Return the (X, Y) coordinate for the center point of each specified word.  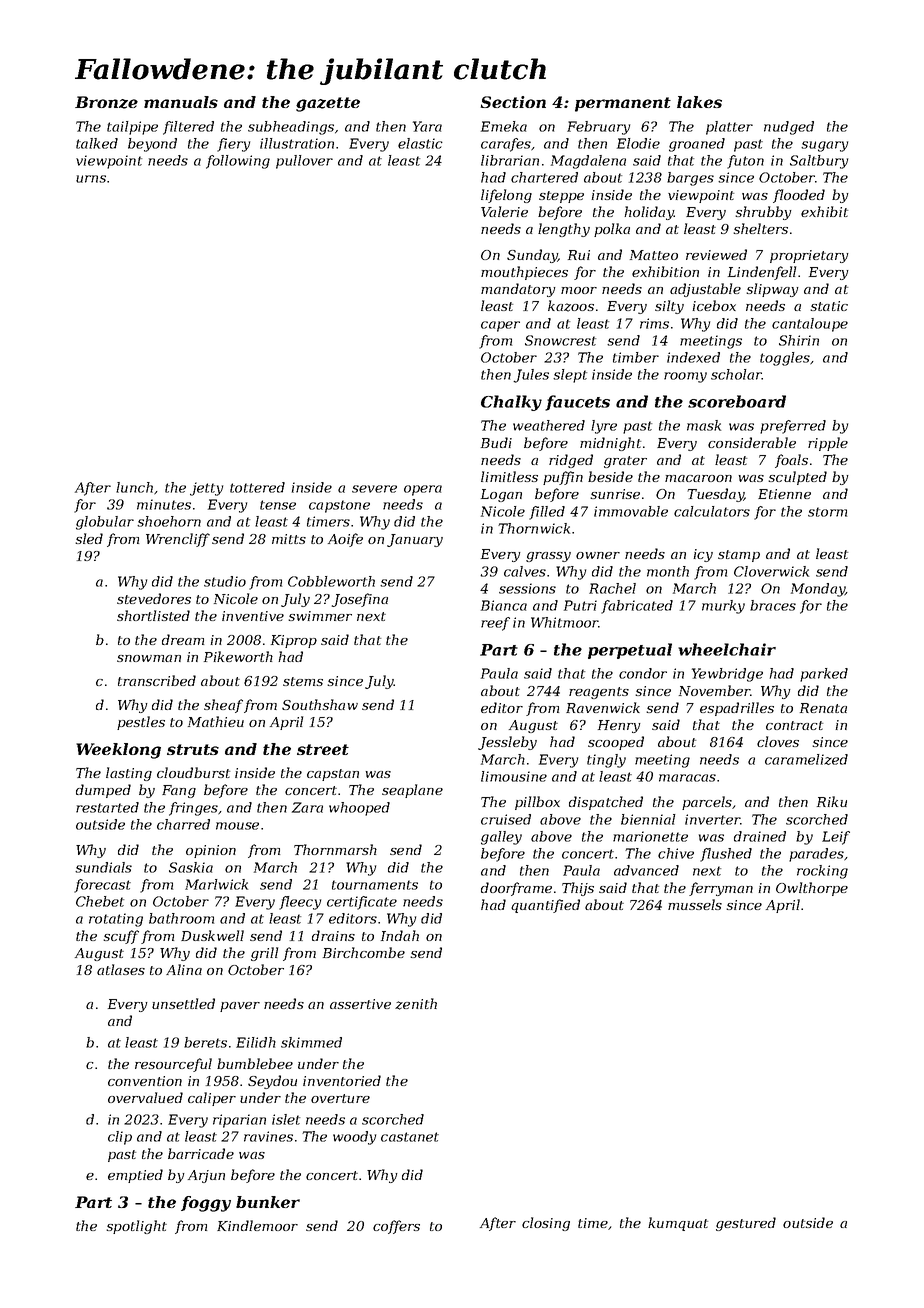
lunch (134, 487)
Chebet (100, 901)
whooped (359, 809)
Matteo (654, 255)
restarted (107, 807)
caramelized (806, 759)
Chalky (511, 403)
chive (676, 853)
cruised (506, 819)
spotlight (136, 1227)
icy (703, 555)
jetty (206, 489)
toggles (785, 359)
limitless (509, 476)
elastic (420, 143)
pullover (304, 162)
